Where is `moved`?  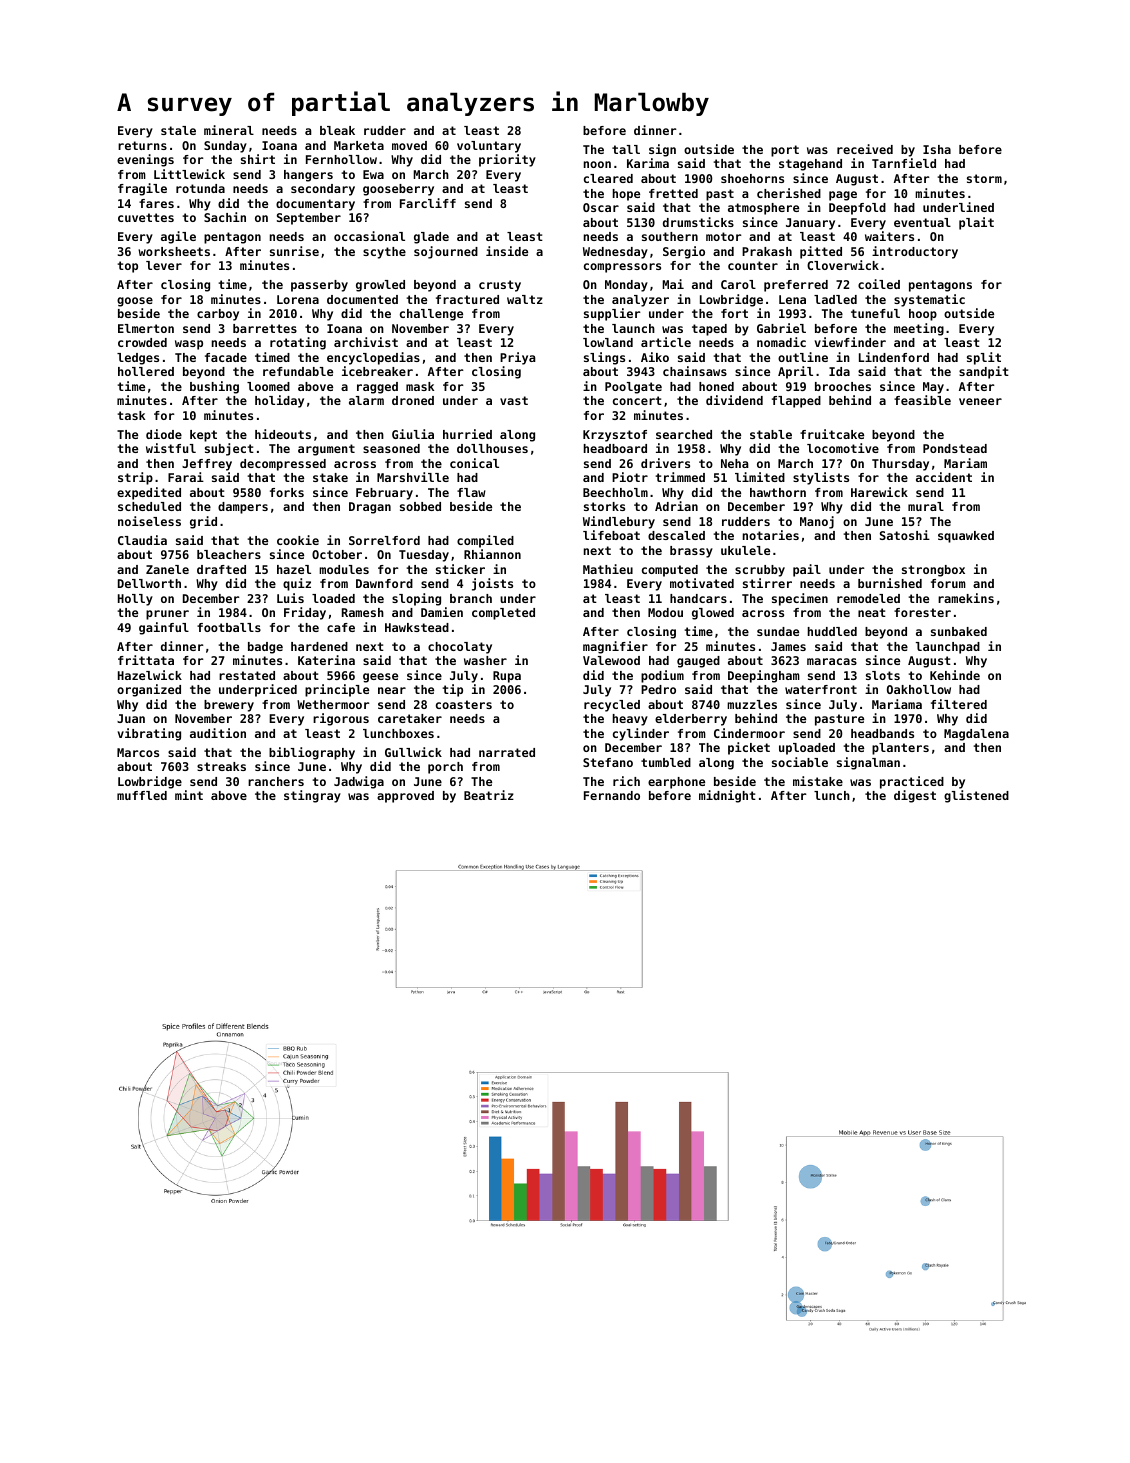
moved is located at coordinates (409, 145).
